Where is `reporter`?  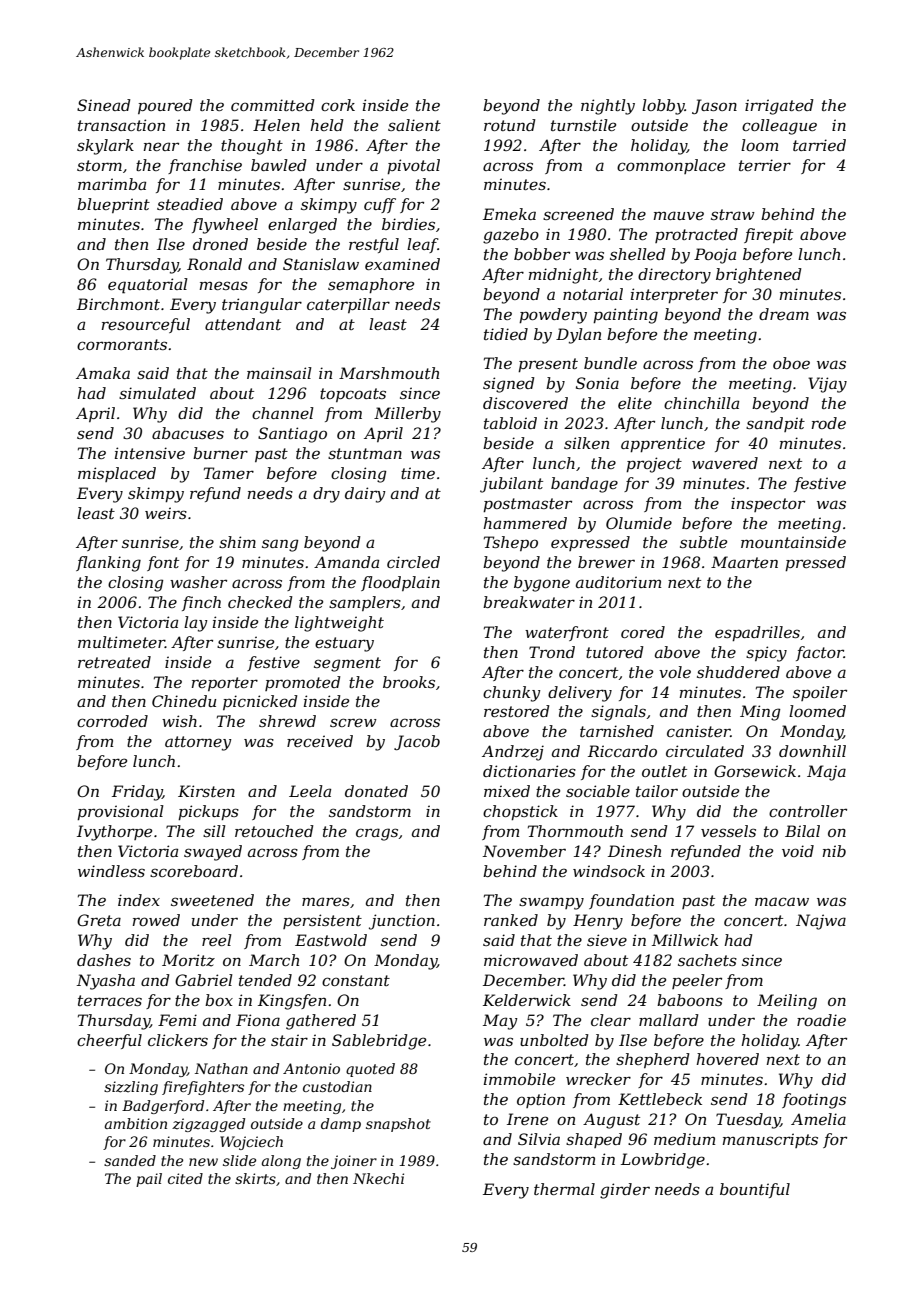
reporter is located at coordinates (225, 684).
